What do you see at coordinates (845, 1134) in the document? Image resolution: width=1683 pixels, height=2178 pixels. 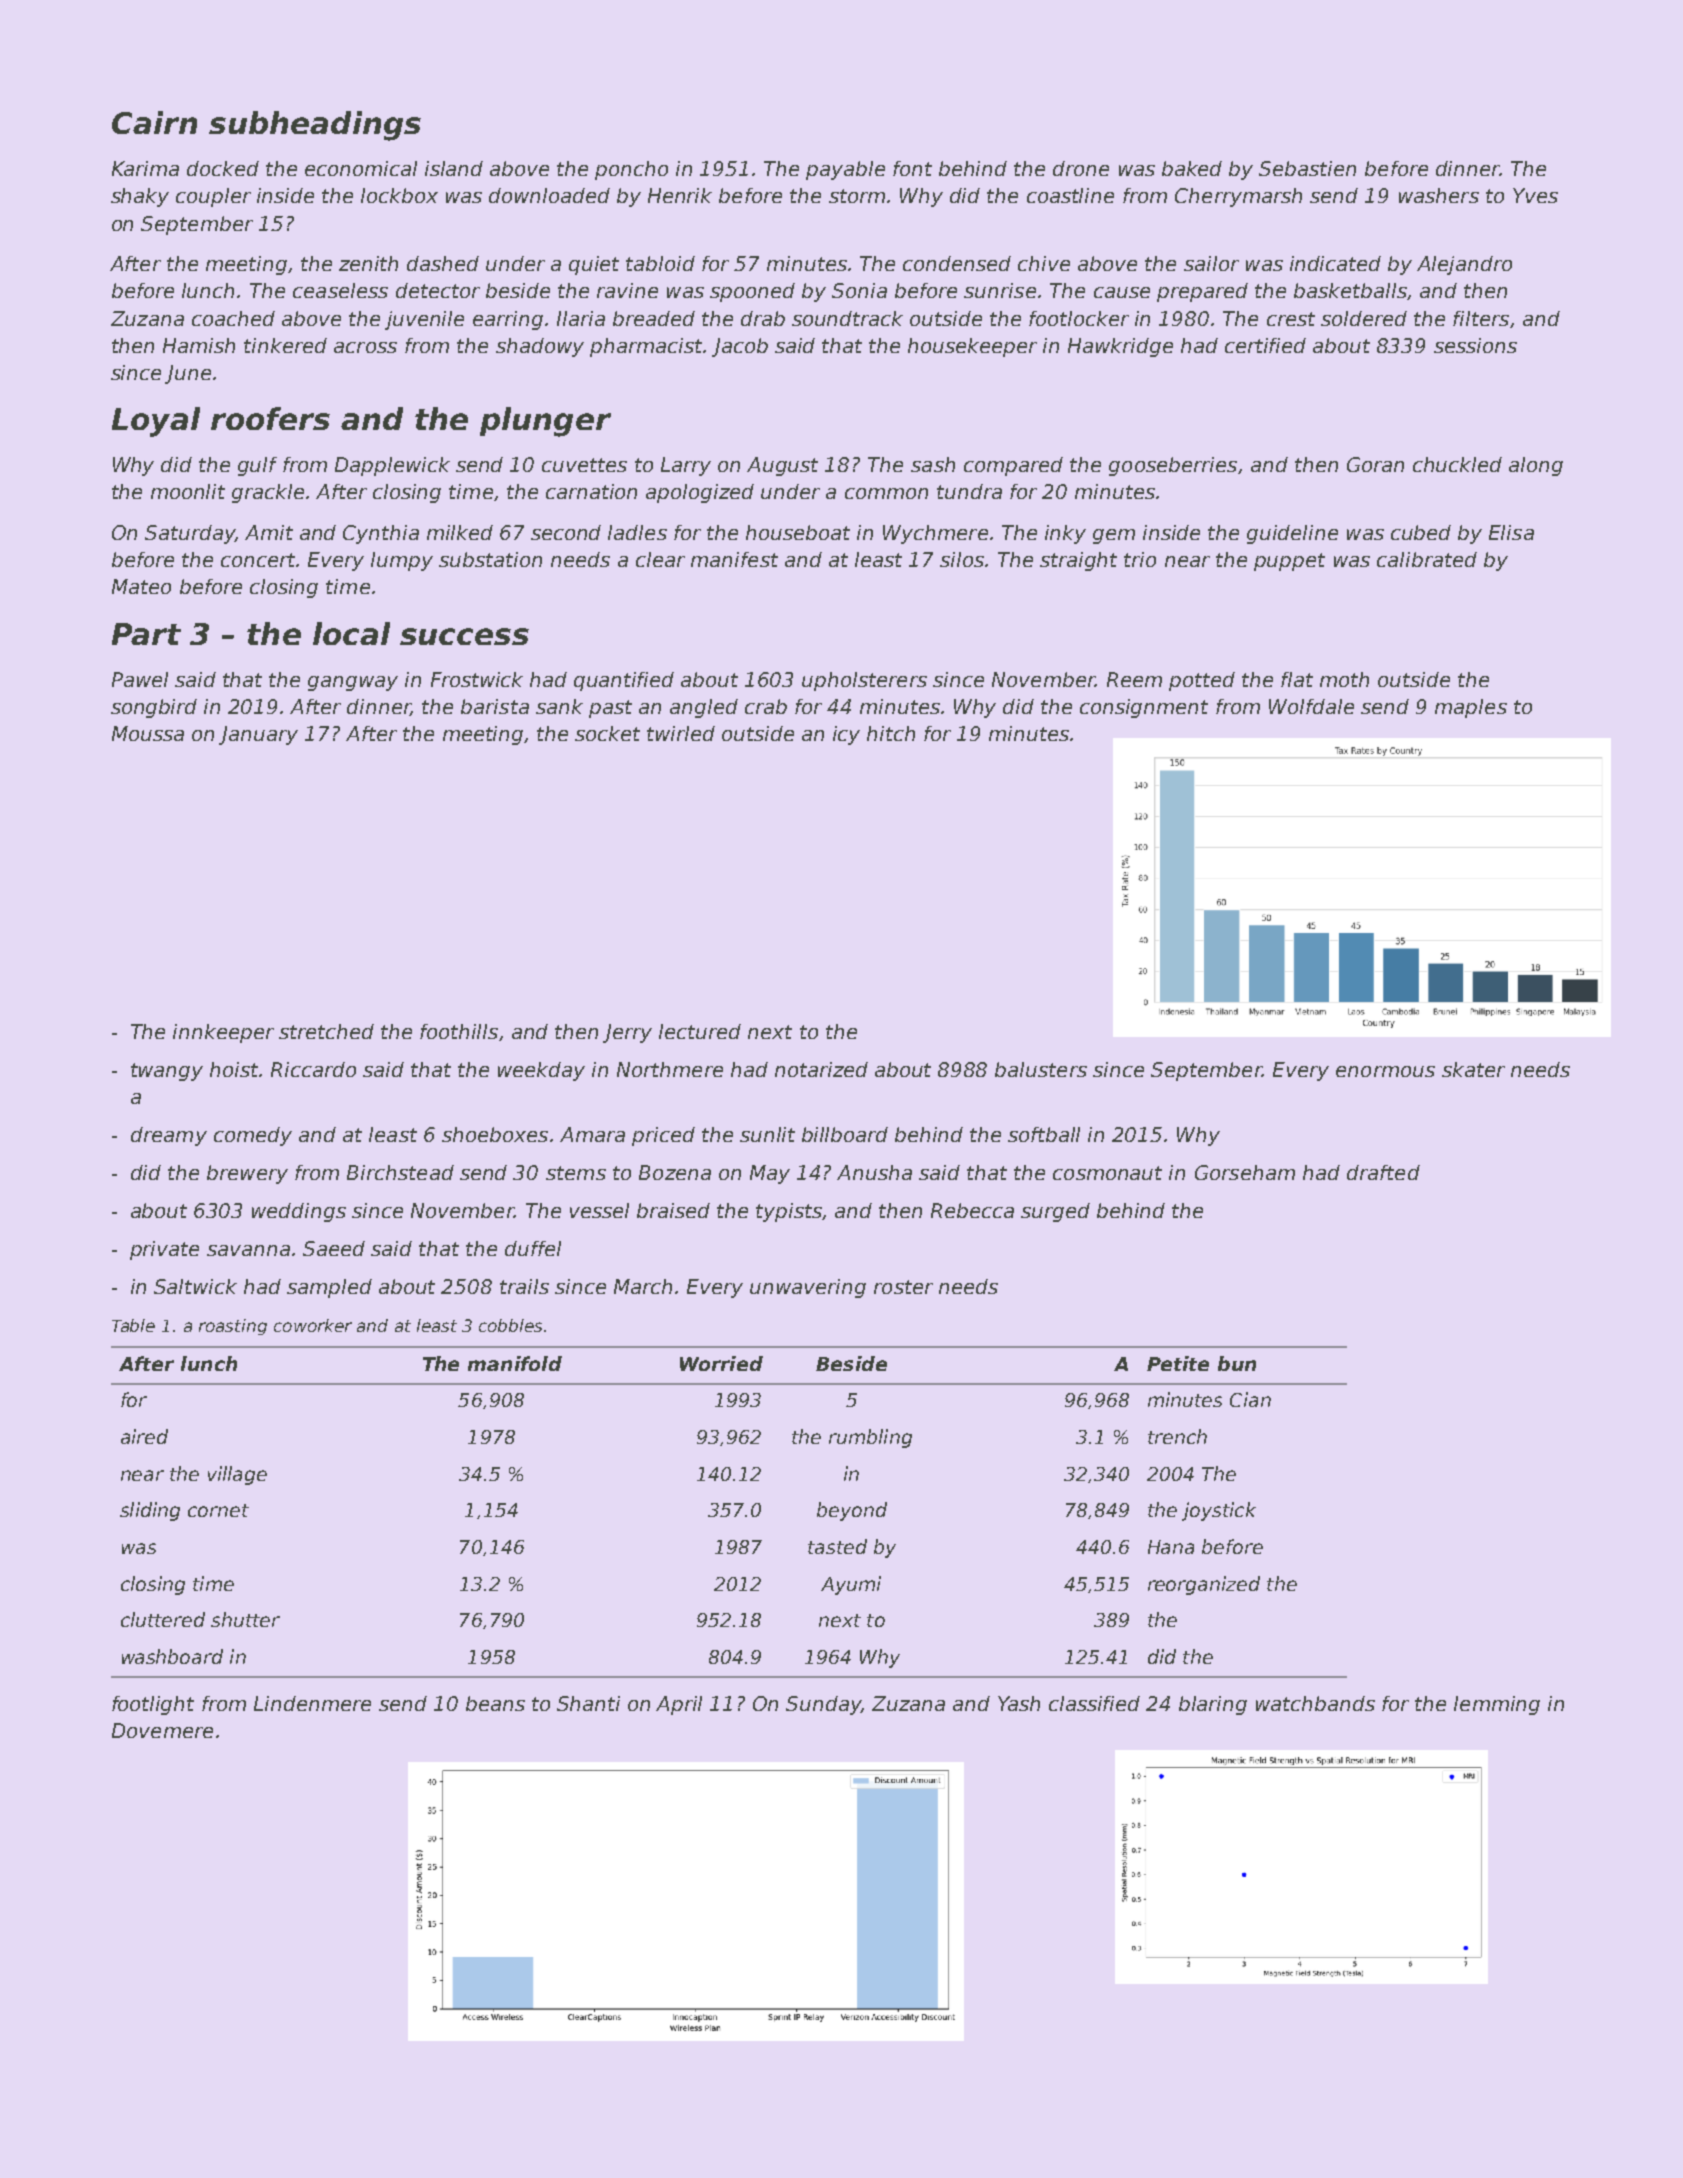 I see `billboard` at bounding box center [845, 1134].
